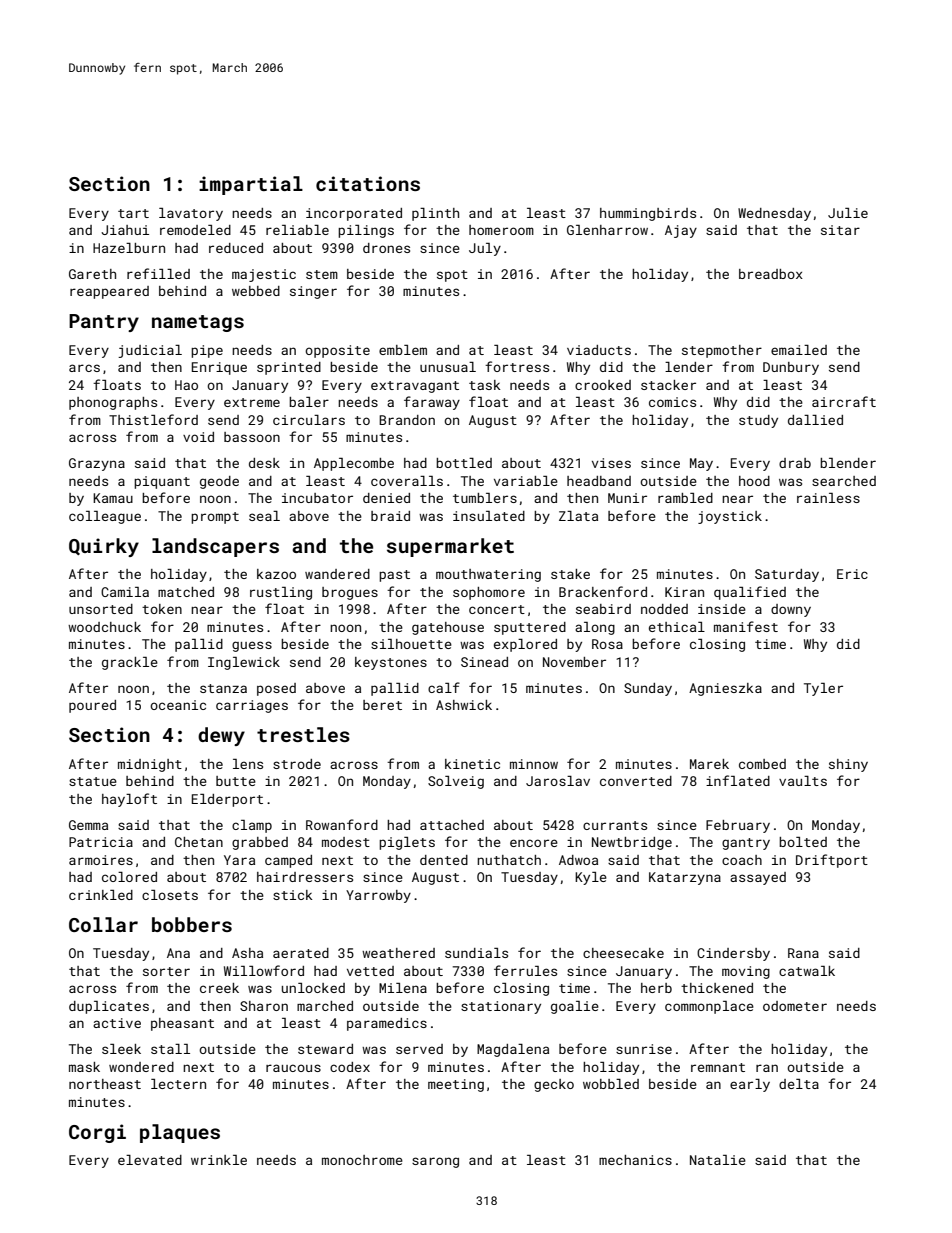  I want to click on Jiahui, so click(125, 230).
